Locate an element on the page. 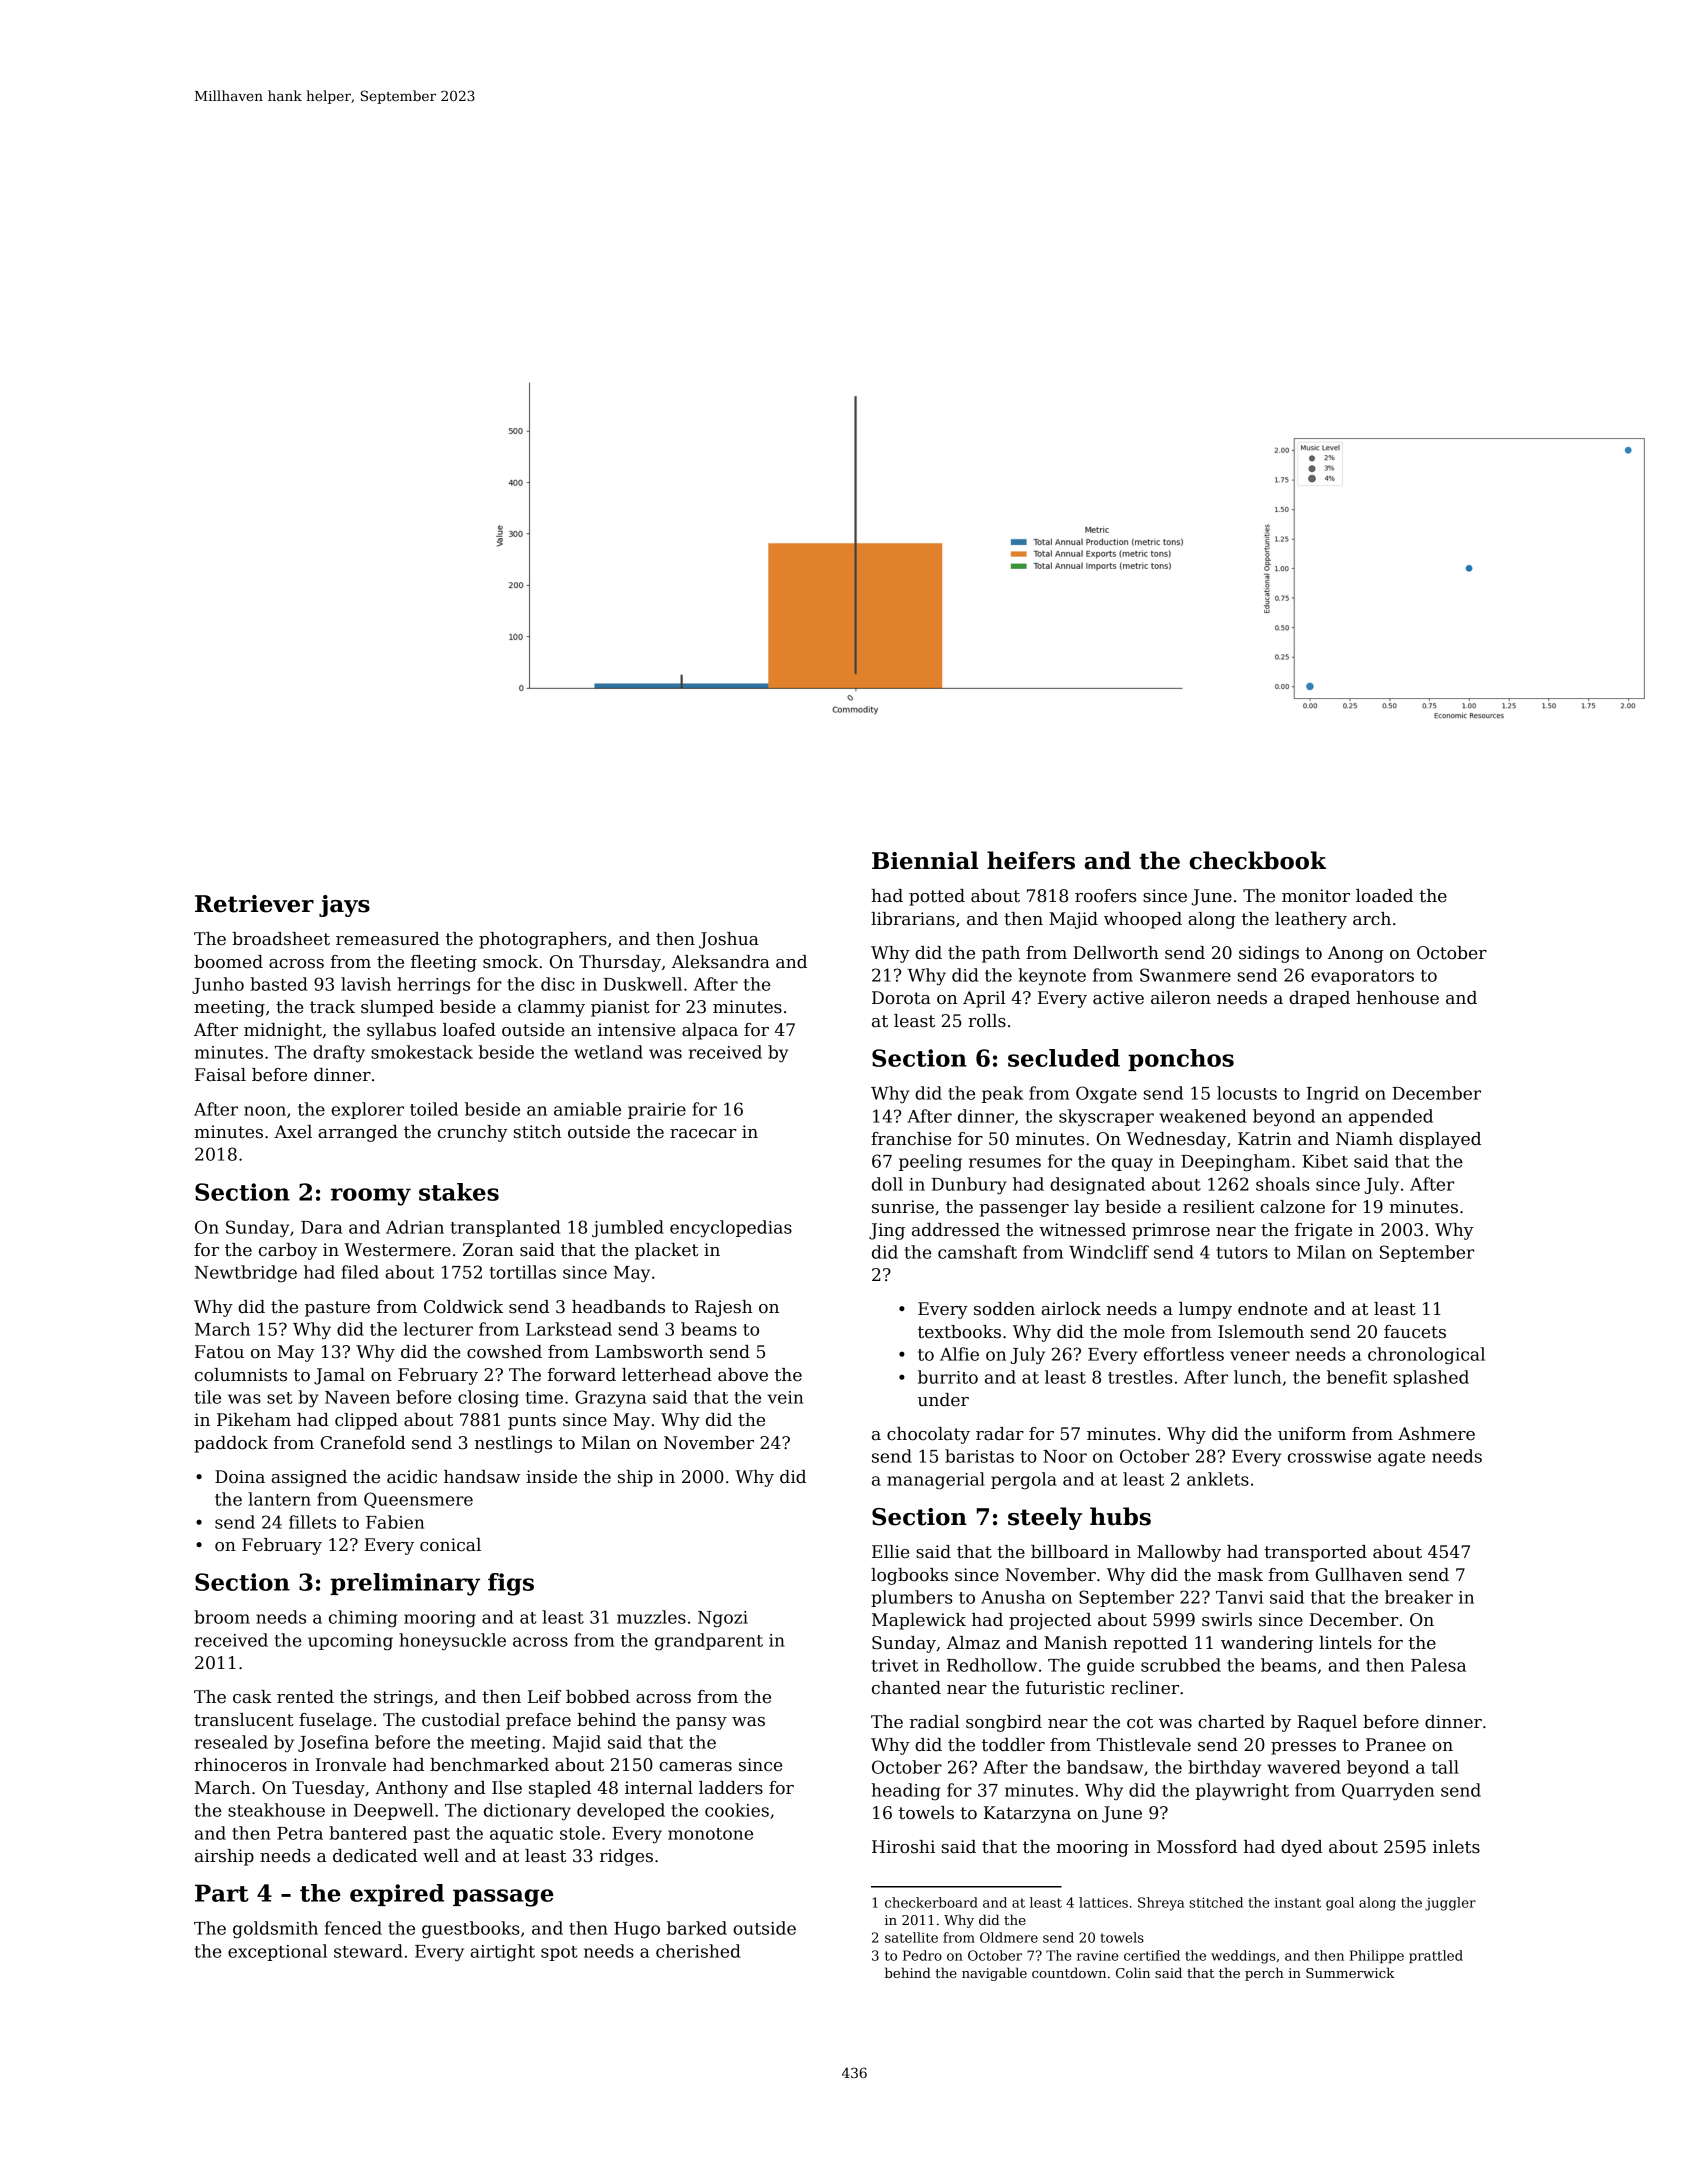 The image size is (1683, 2178). cask is located at coordinates (252, 1697).
